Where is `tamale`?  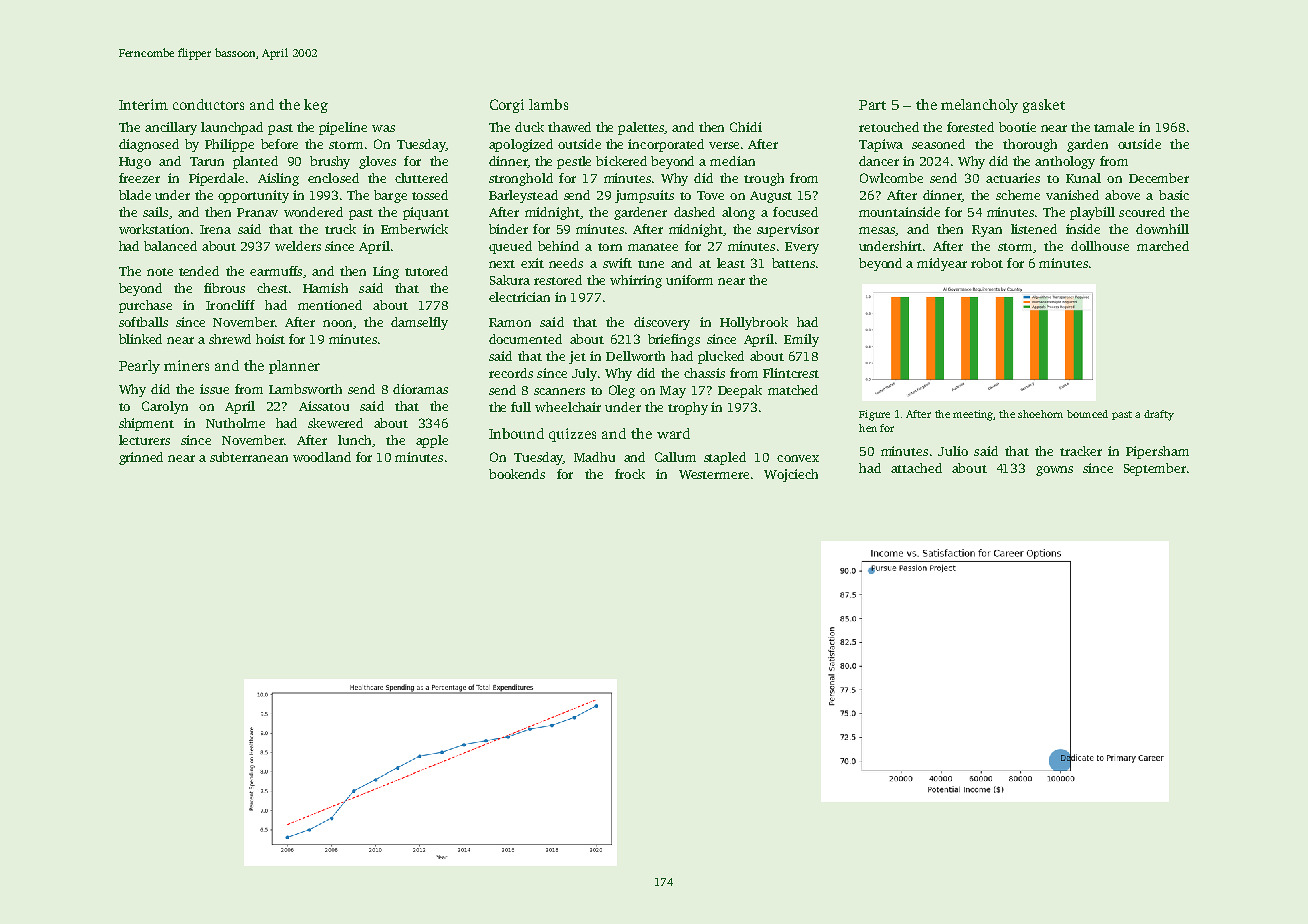
tamale is located at coordinates (1114, 127).
